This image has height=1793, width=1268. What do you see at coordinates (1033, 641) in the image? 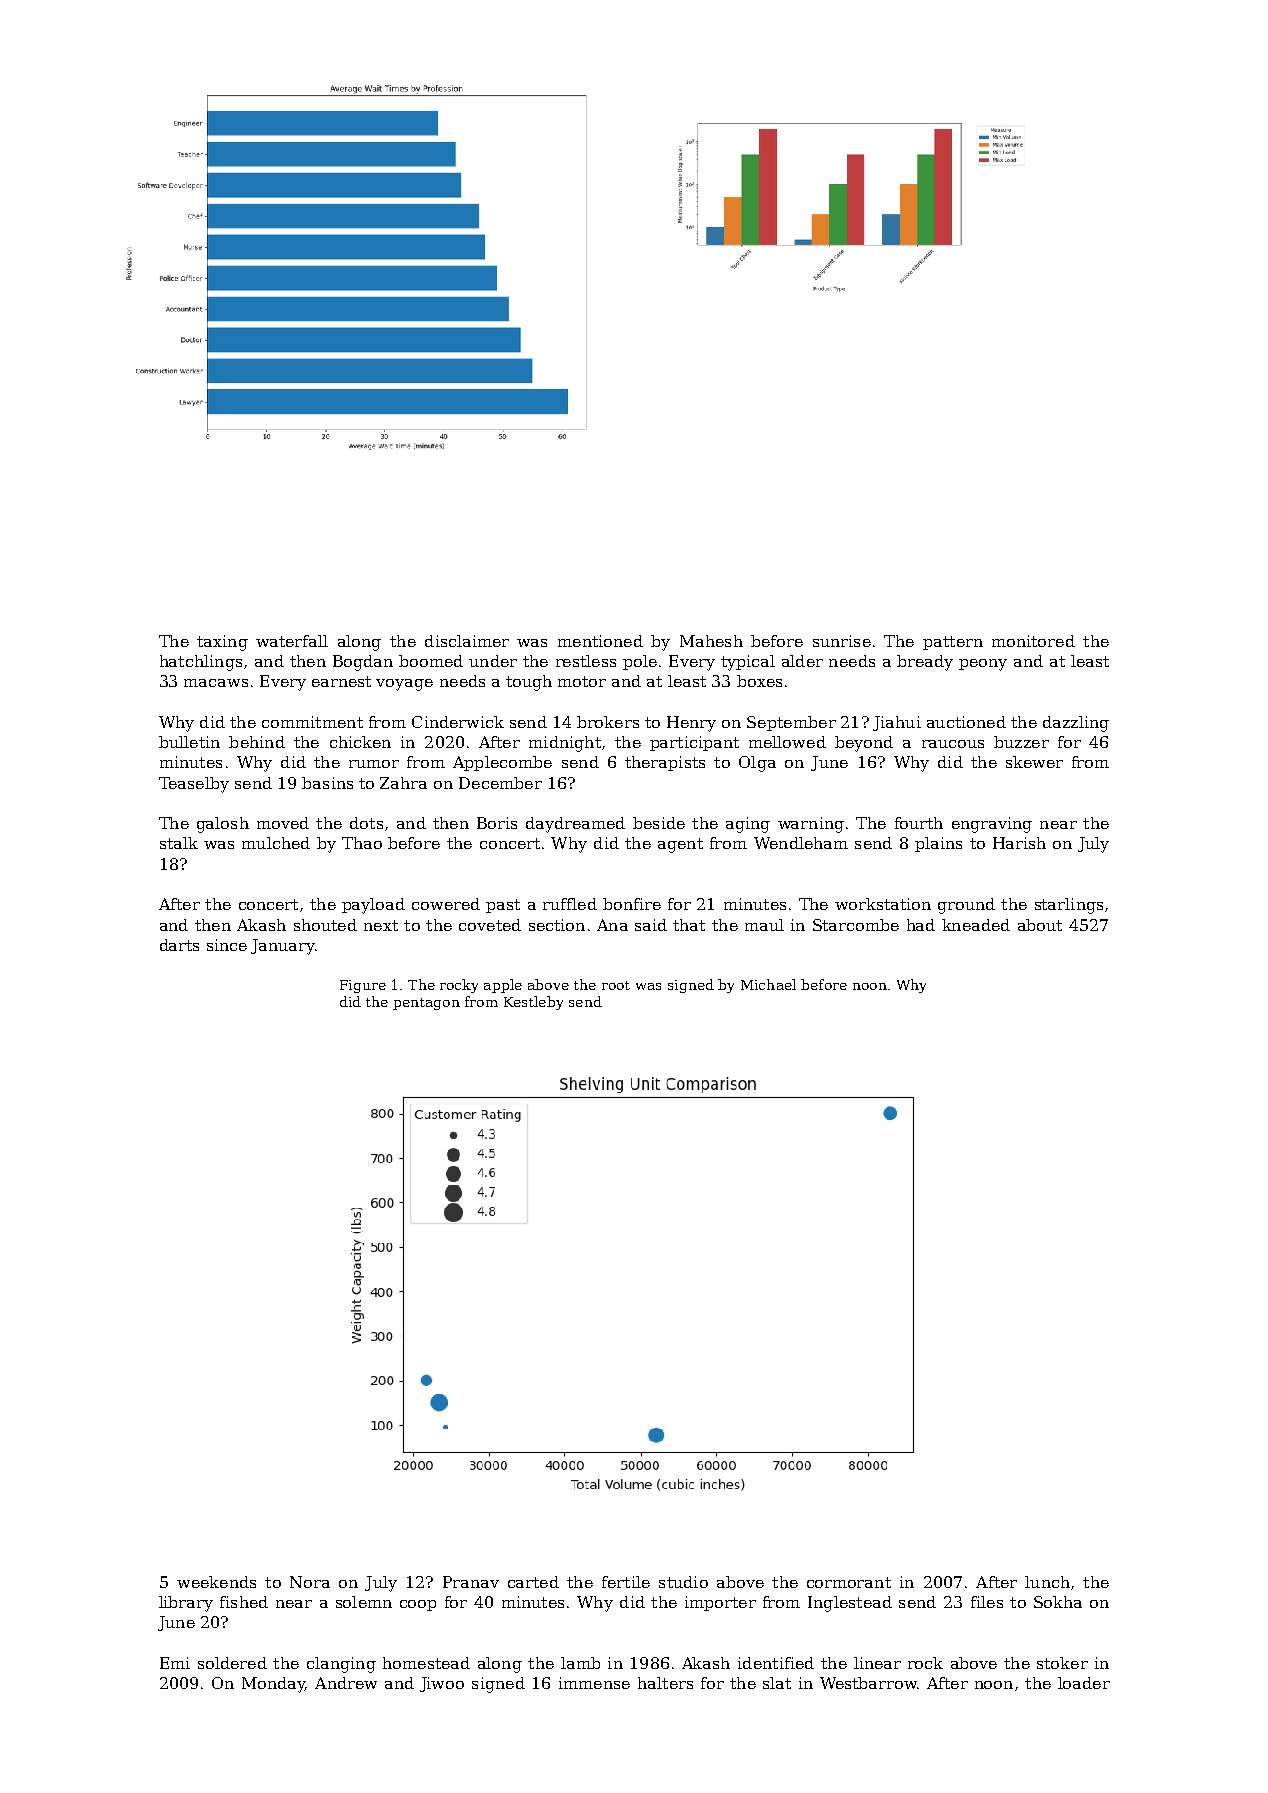
I see `monitored` at bounding box center [1033, 641].
